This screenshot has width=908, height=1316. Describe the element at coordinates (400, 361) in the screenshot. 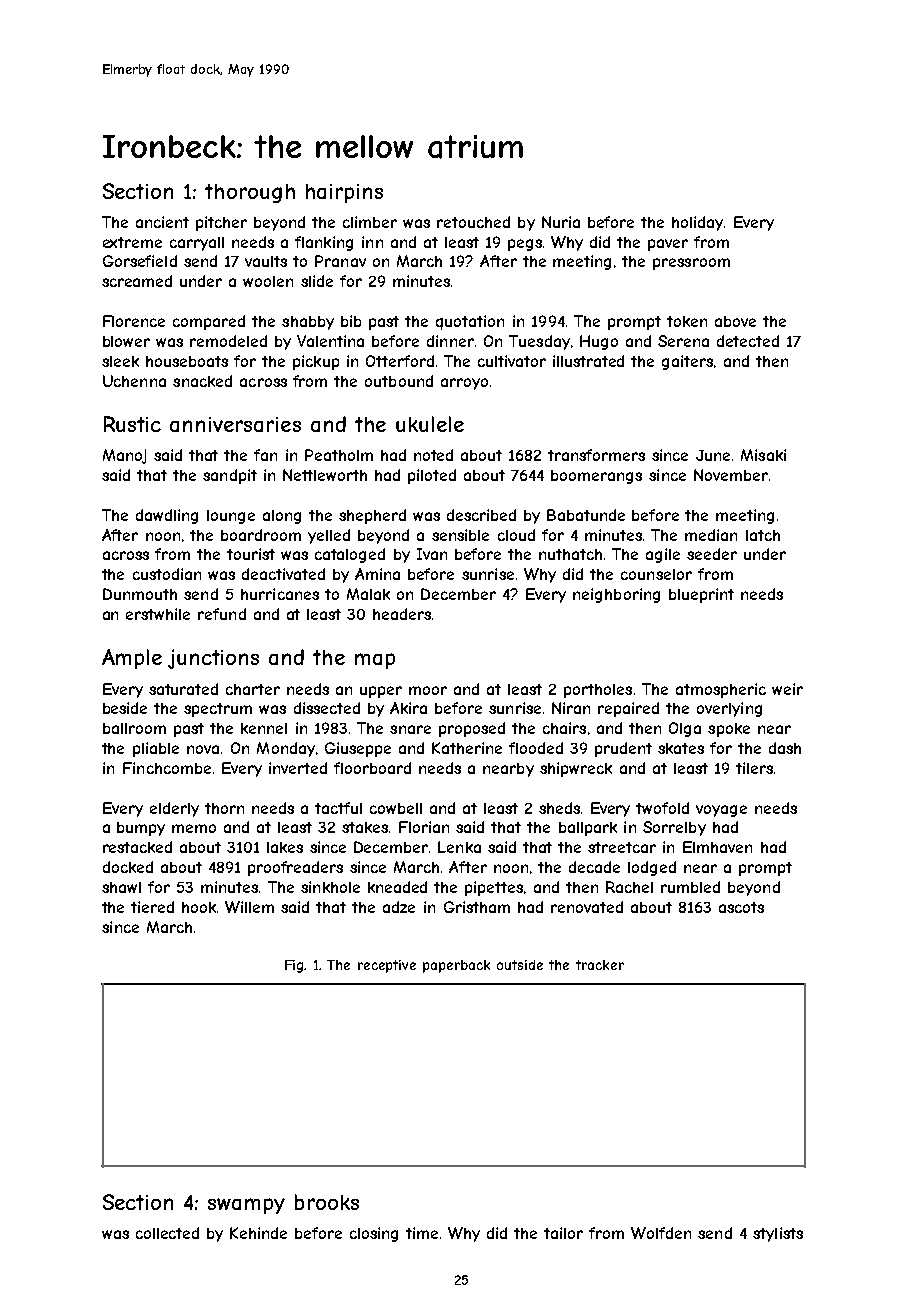

I see `Otterford` at that location.
